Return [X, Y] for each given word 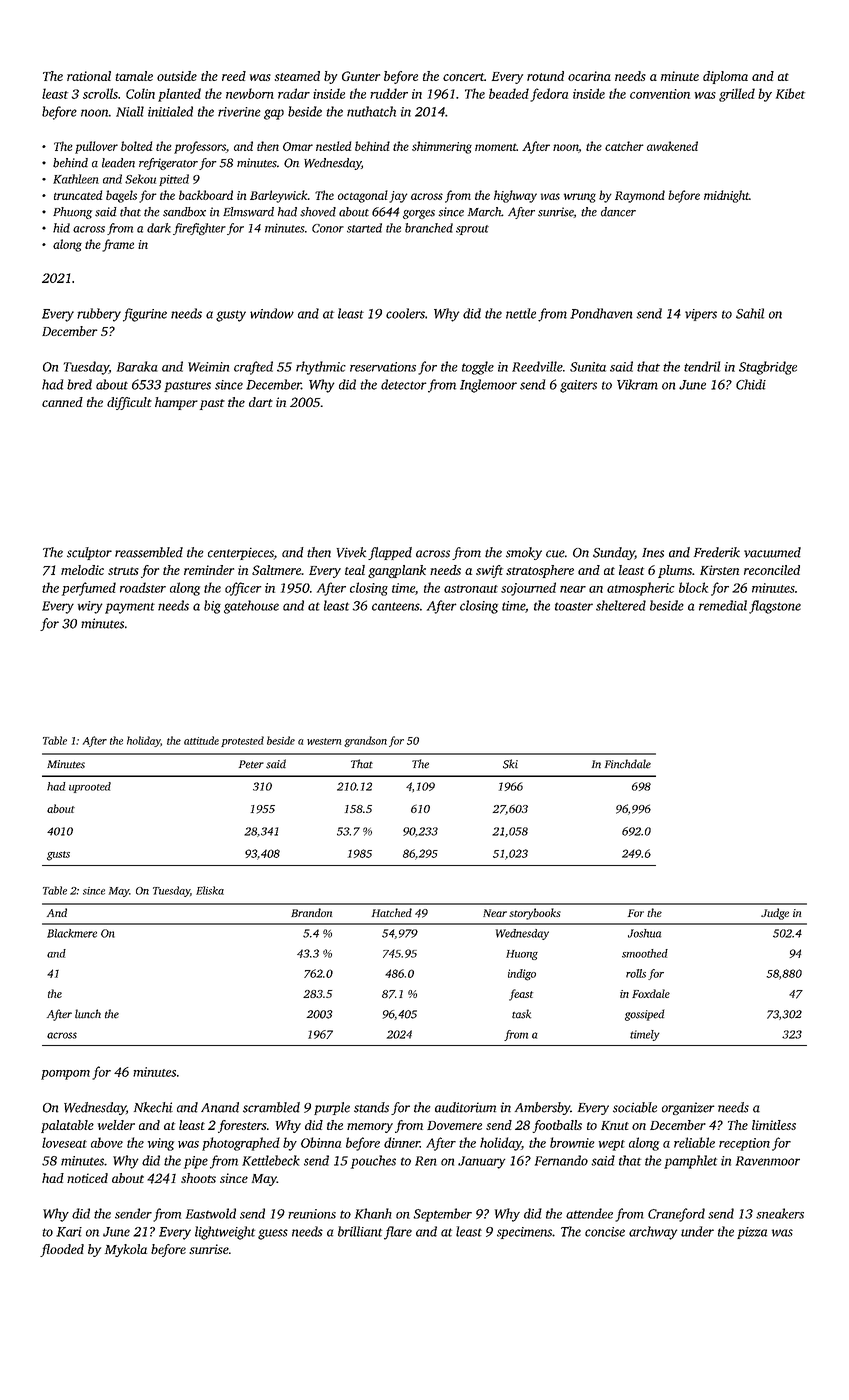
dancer [618, 212]
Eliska [210, 890]
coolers [405, 313]
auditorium [465, 1107]
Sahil [750, 313]
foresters [242, 1126]
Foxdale [651, 993]
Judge [775, 914]
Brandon [311, 912]
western [324, 741]
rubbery [99, 315]
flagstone [775, 607]
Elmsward [248, 212]
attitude [201, 740]
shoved [318, 212]
